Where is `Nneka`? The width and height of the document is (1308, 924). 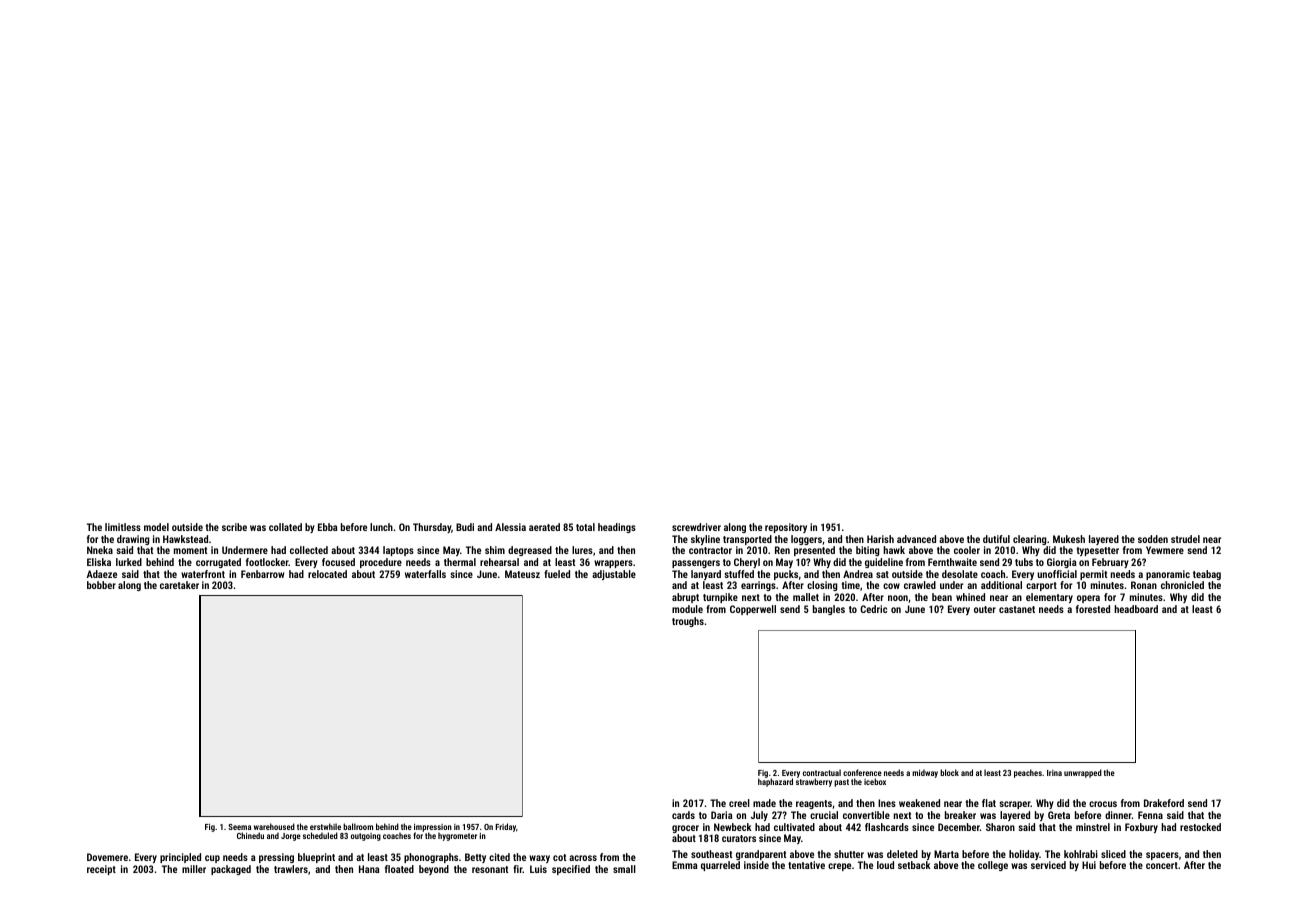 Nneka is located at coordinates (100, 550).
